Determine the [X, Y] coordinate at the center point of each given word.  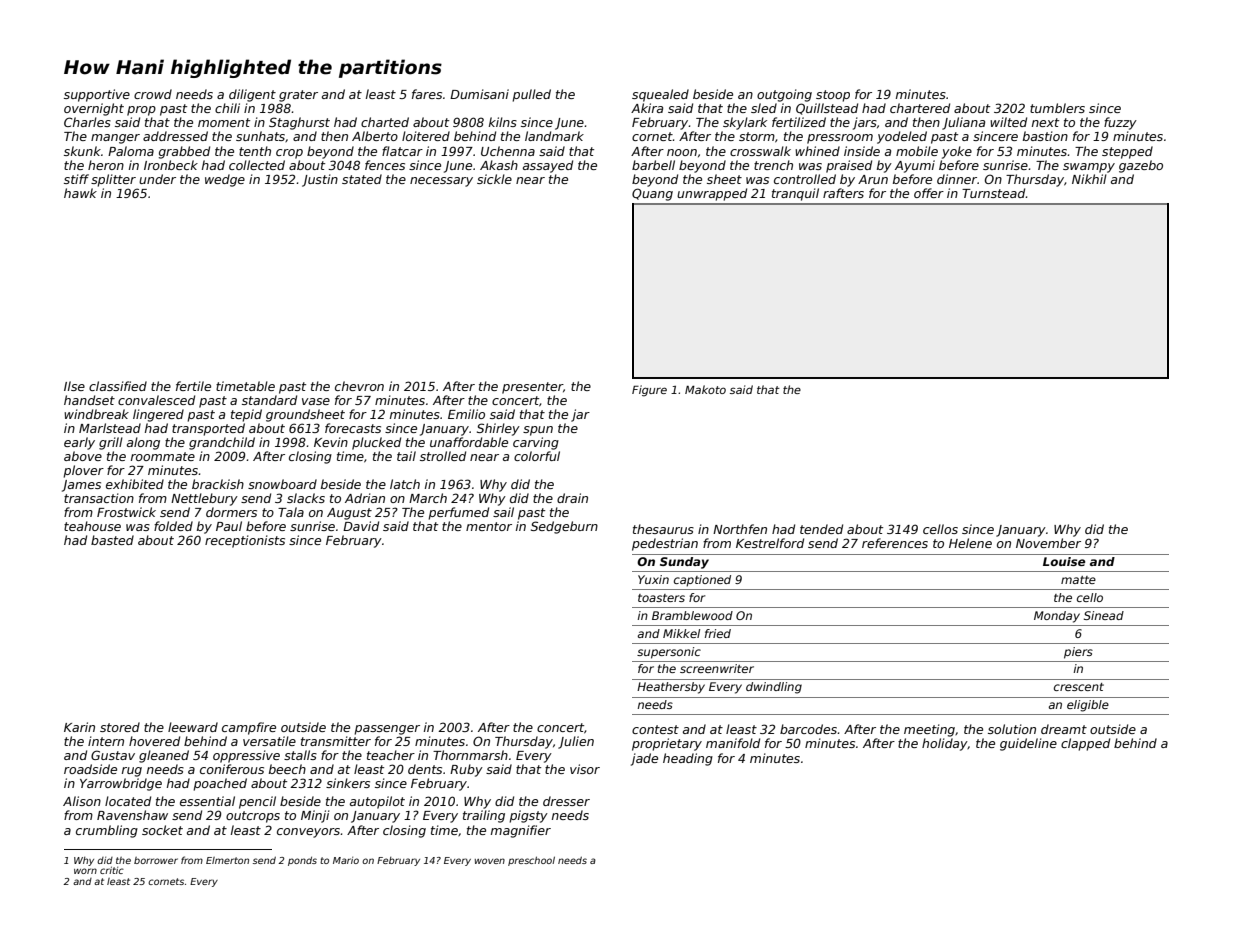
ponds [302, 861]
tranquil [795, 194]
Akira [647, 108]
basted [112, 540]
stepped [1127, 152]
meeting [929, 730]
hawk [80, 193]
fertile [193, 386]
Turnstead [994, 193]
